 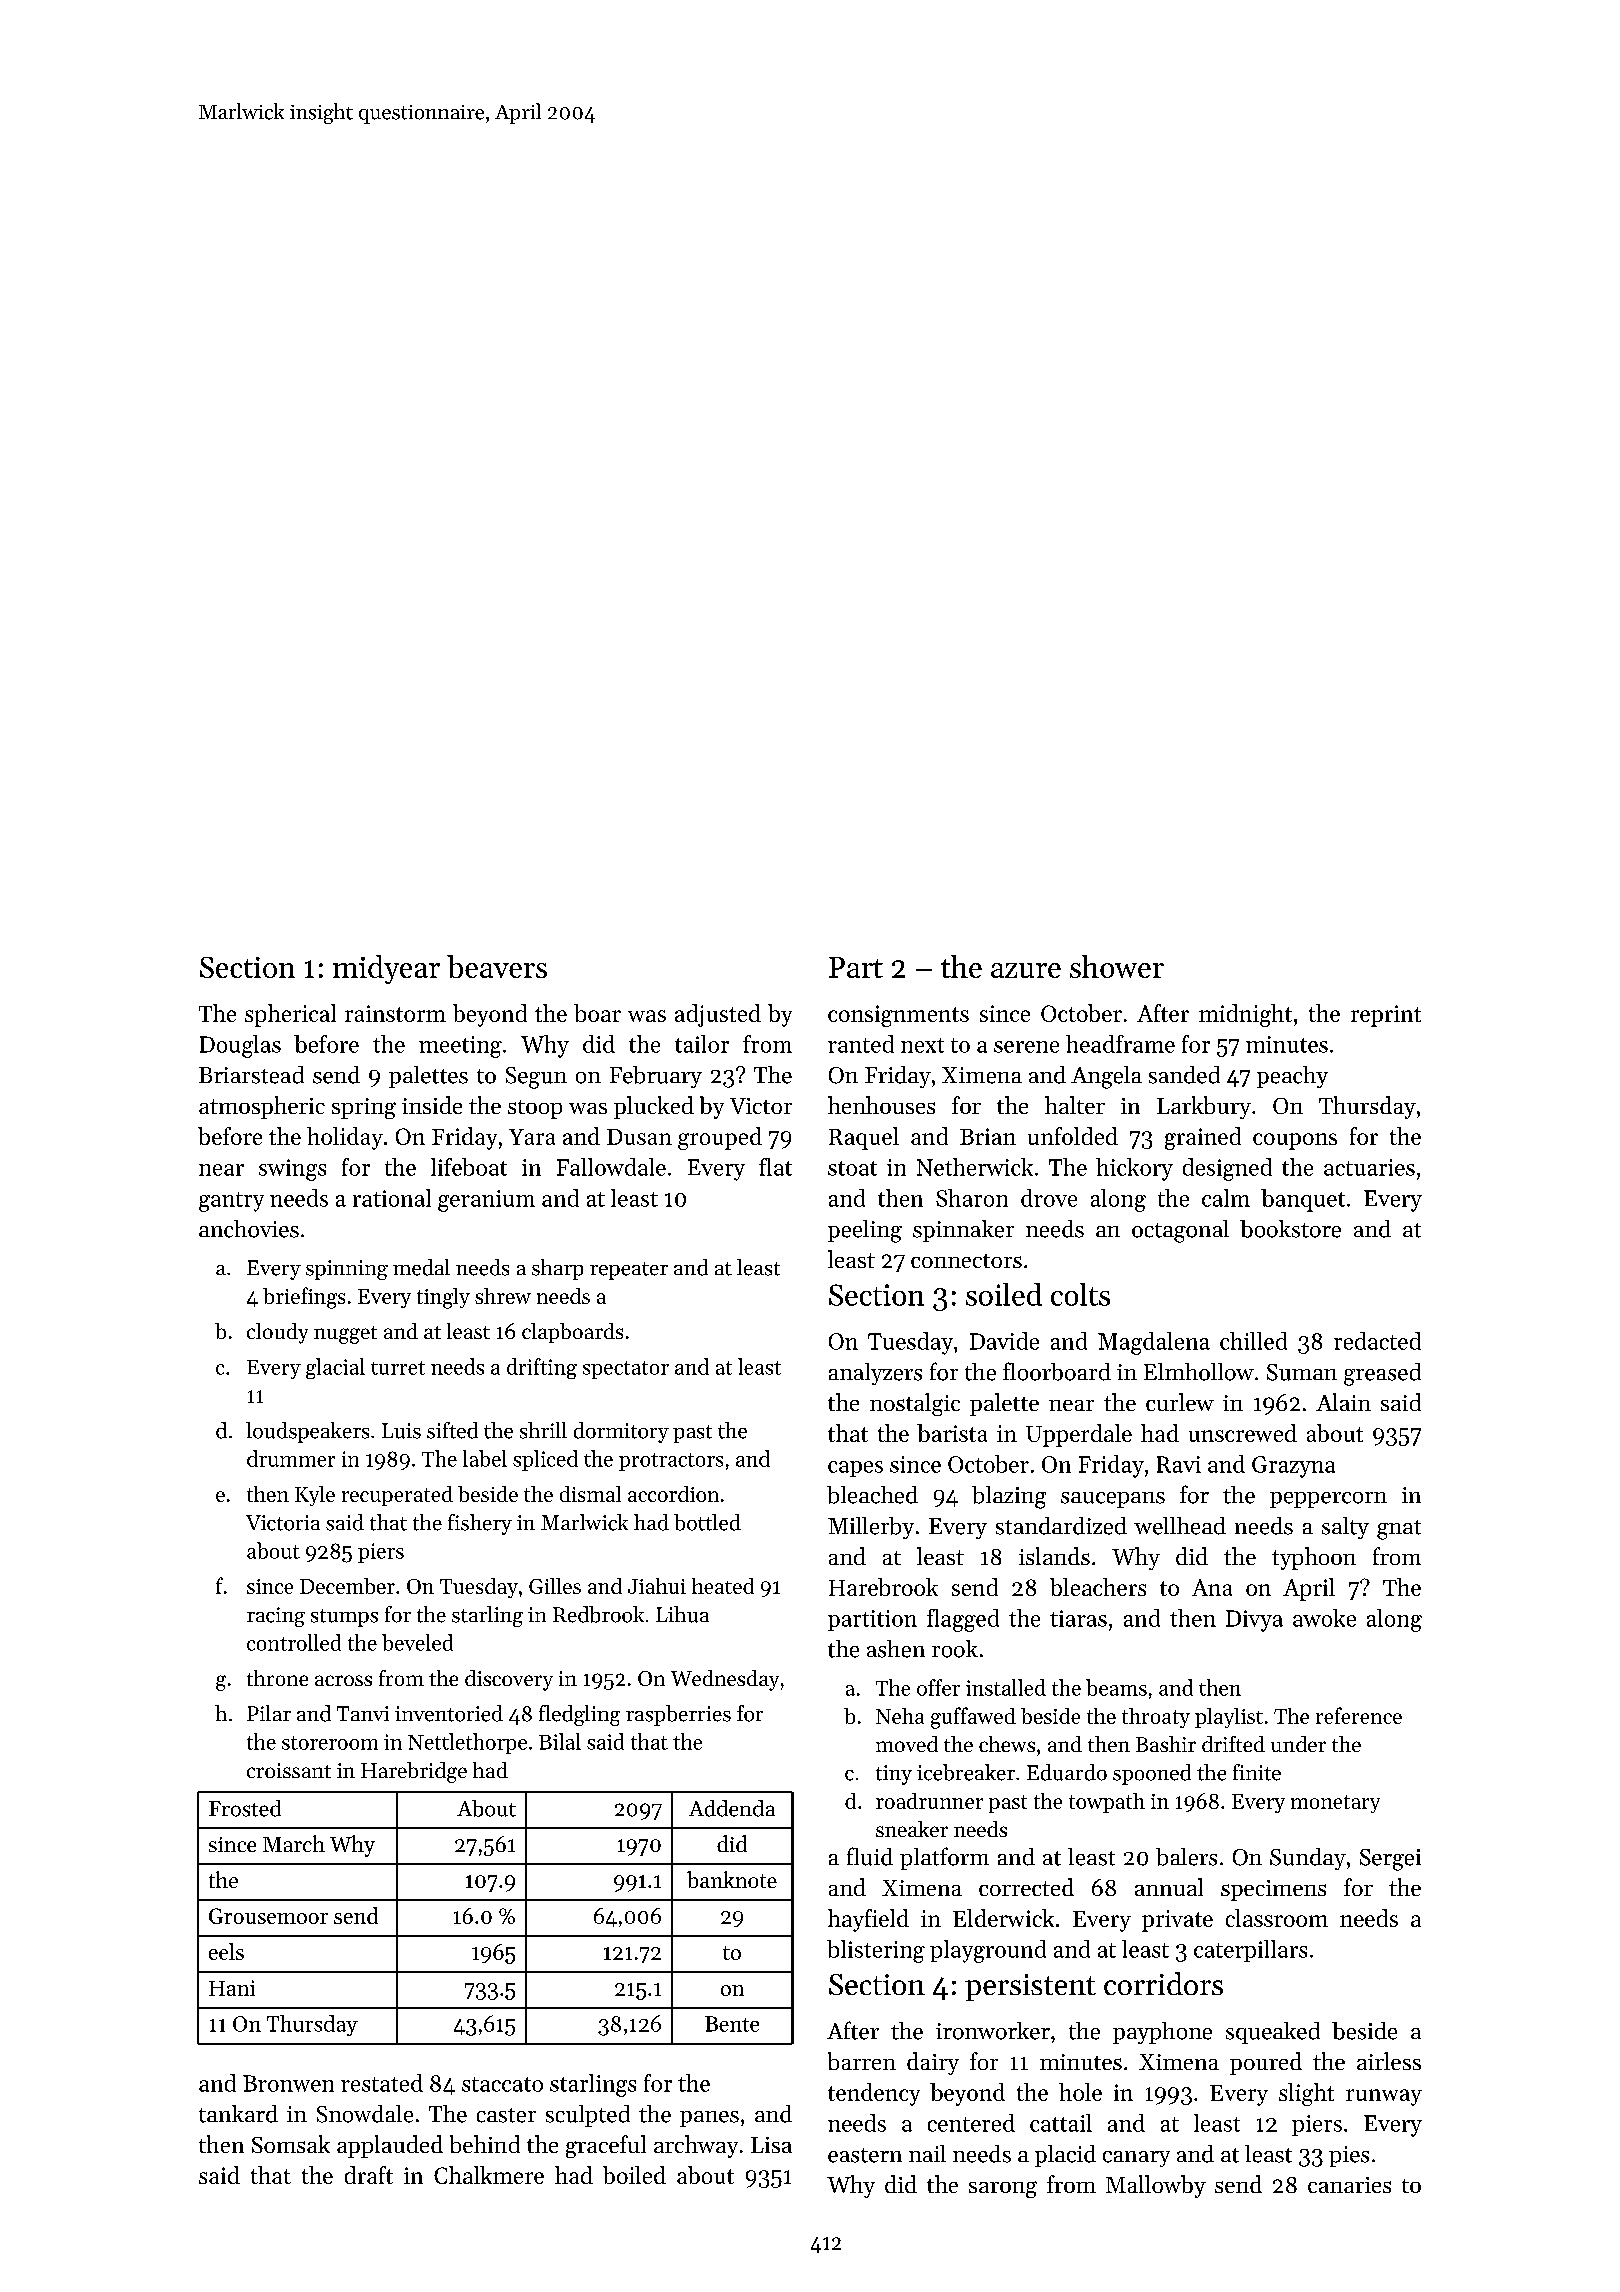 What do you see at coordinates (502, 2084) in the screenshot?
I see `staccato` at bounding box center [502, 2084].
